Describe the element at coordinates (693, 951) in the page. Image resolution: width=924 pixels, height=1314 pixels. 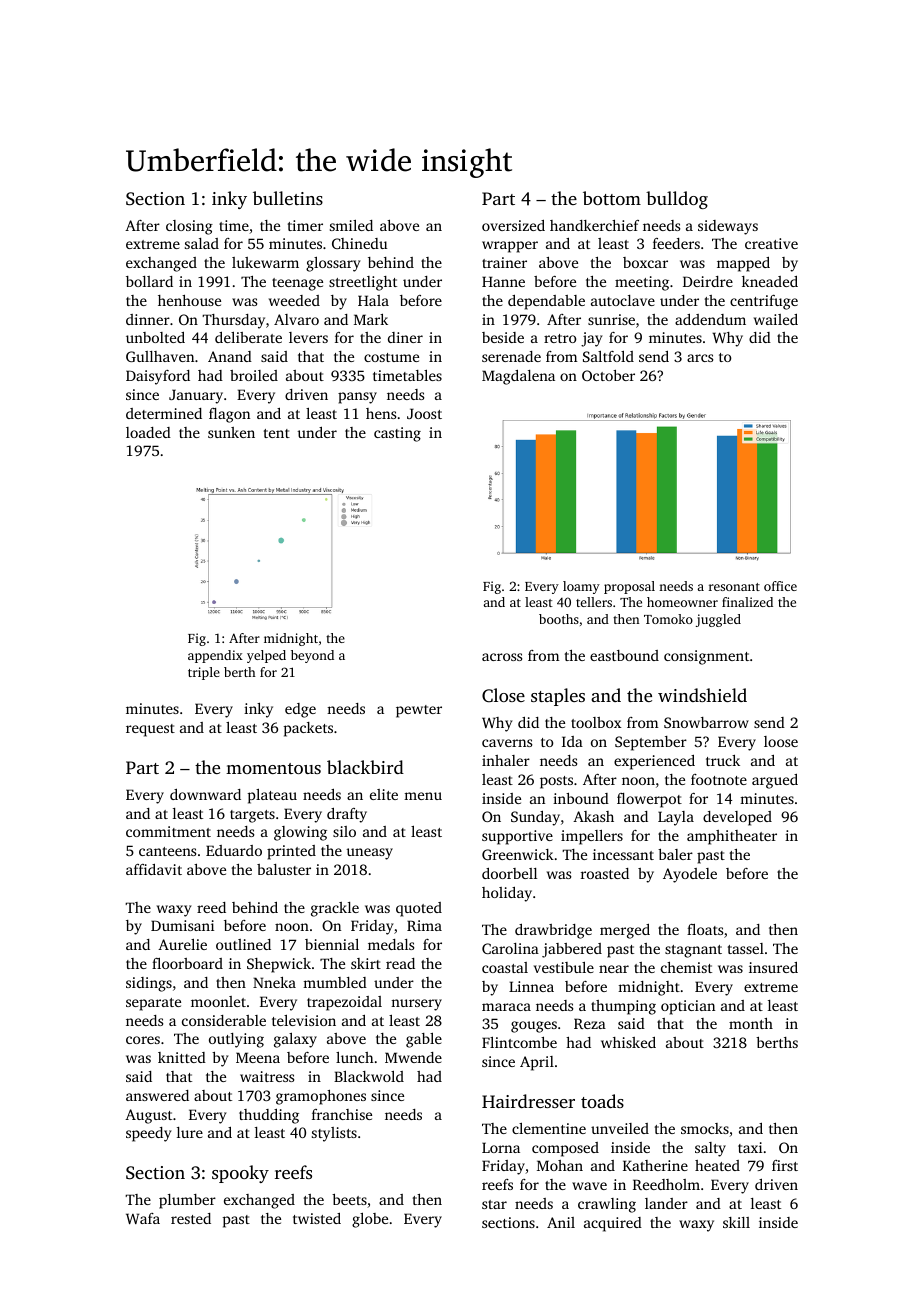
I see `stagnant` at that location.
